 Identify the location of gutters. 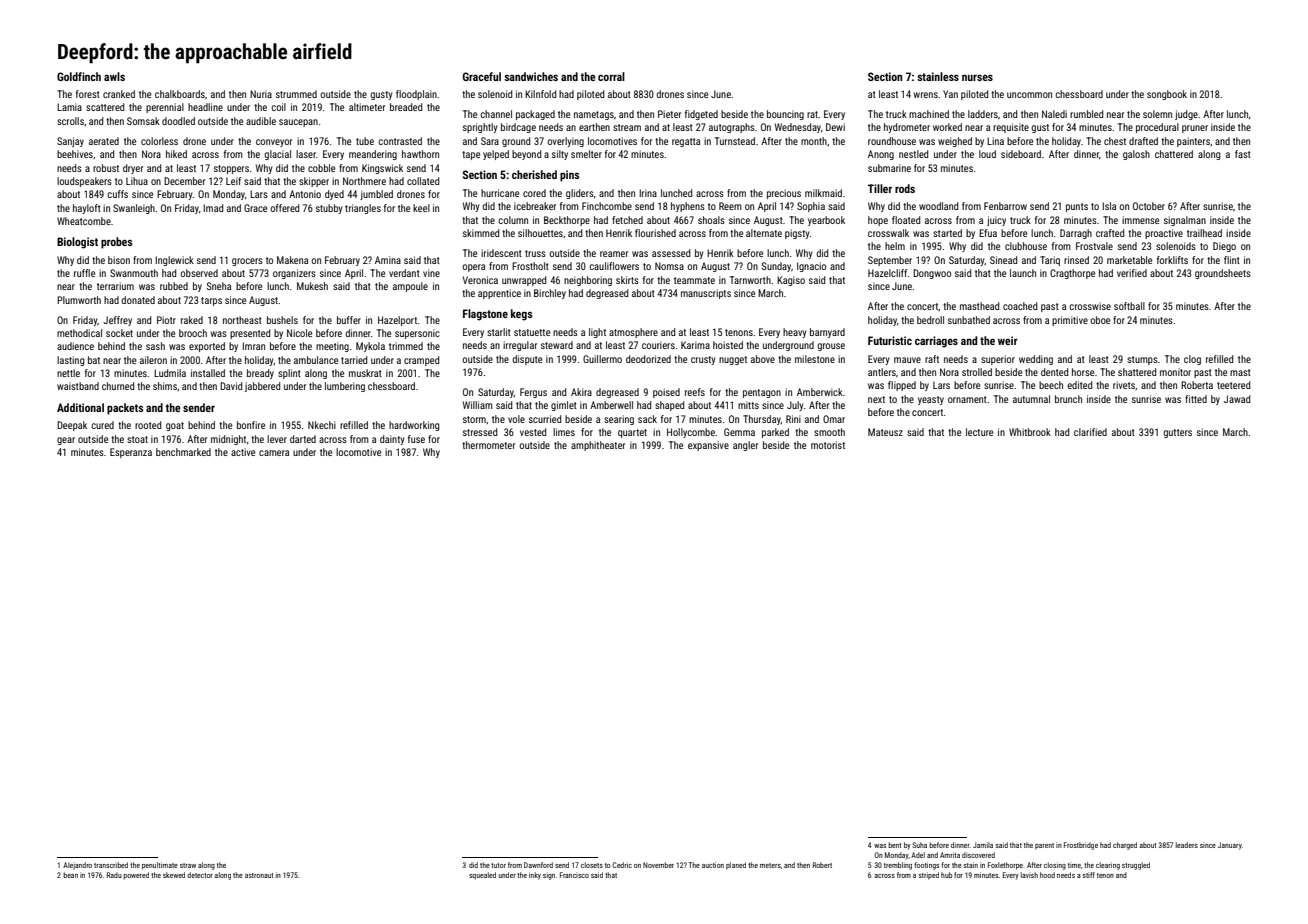
(1177, 433).
